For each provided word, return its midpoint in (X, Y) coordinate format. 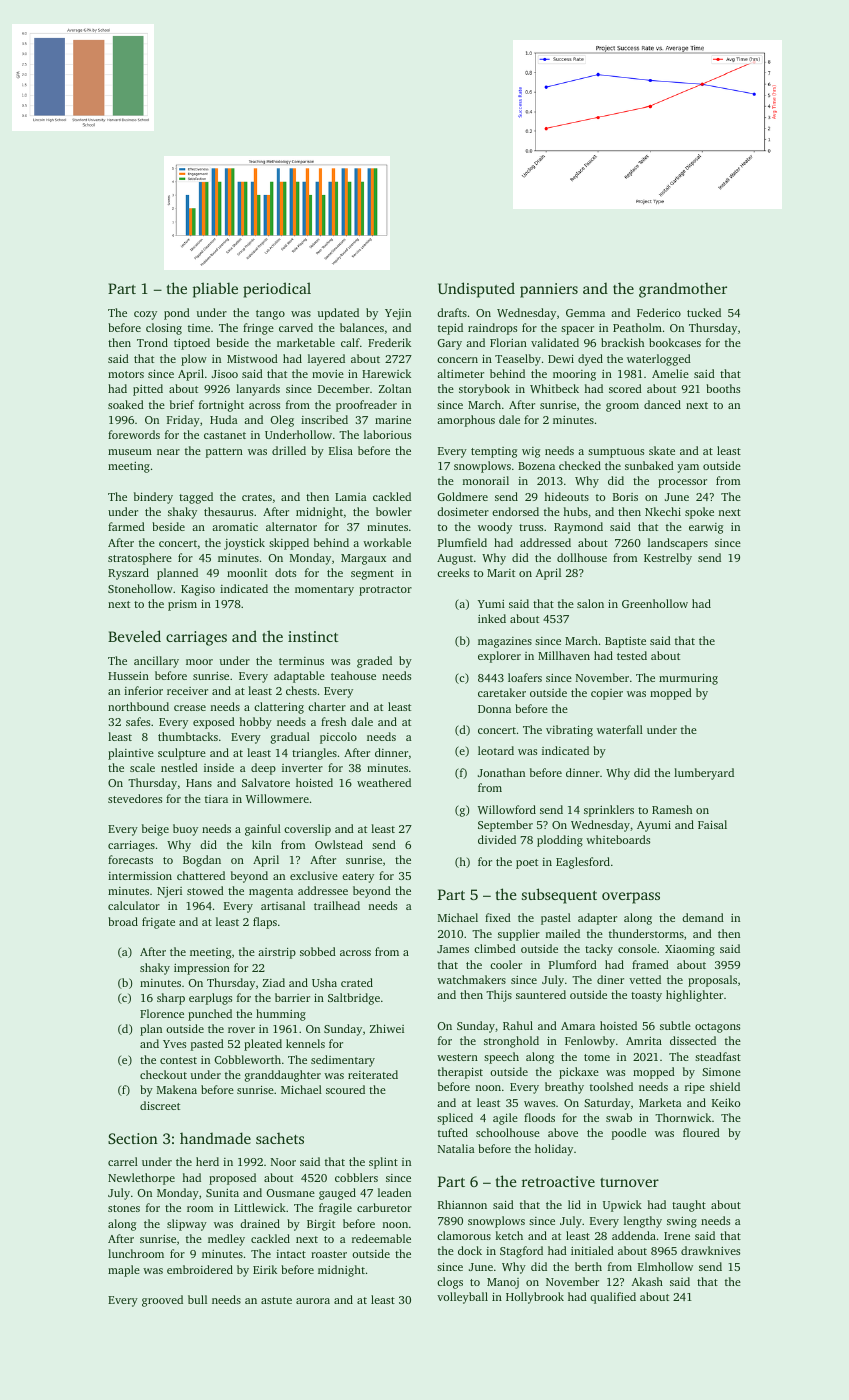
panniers (549, 290)
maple (124, 1271)
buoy (185, 830)
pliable (215, 290)
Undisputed (476, 290)
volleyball (462, 1298)
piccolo (338, 738)
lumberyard (704, 774)
